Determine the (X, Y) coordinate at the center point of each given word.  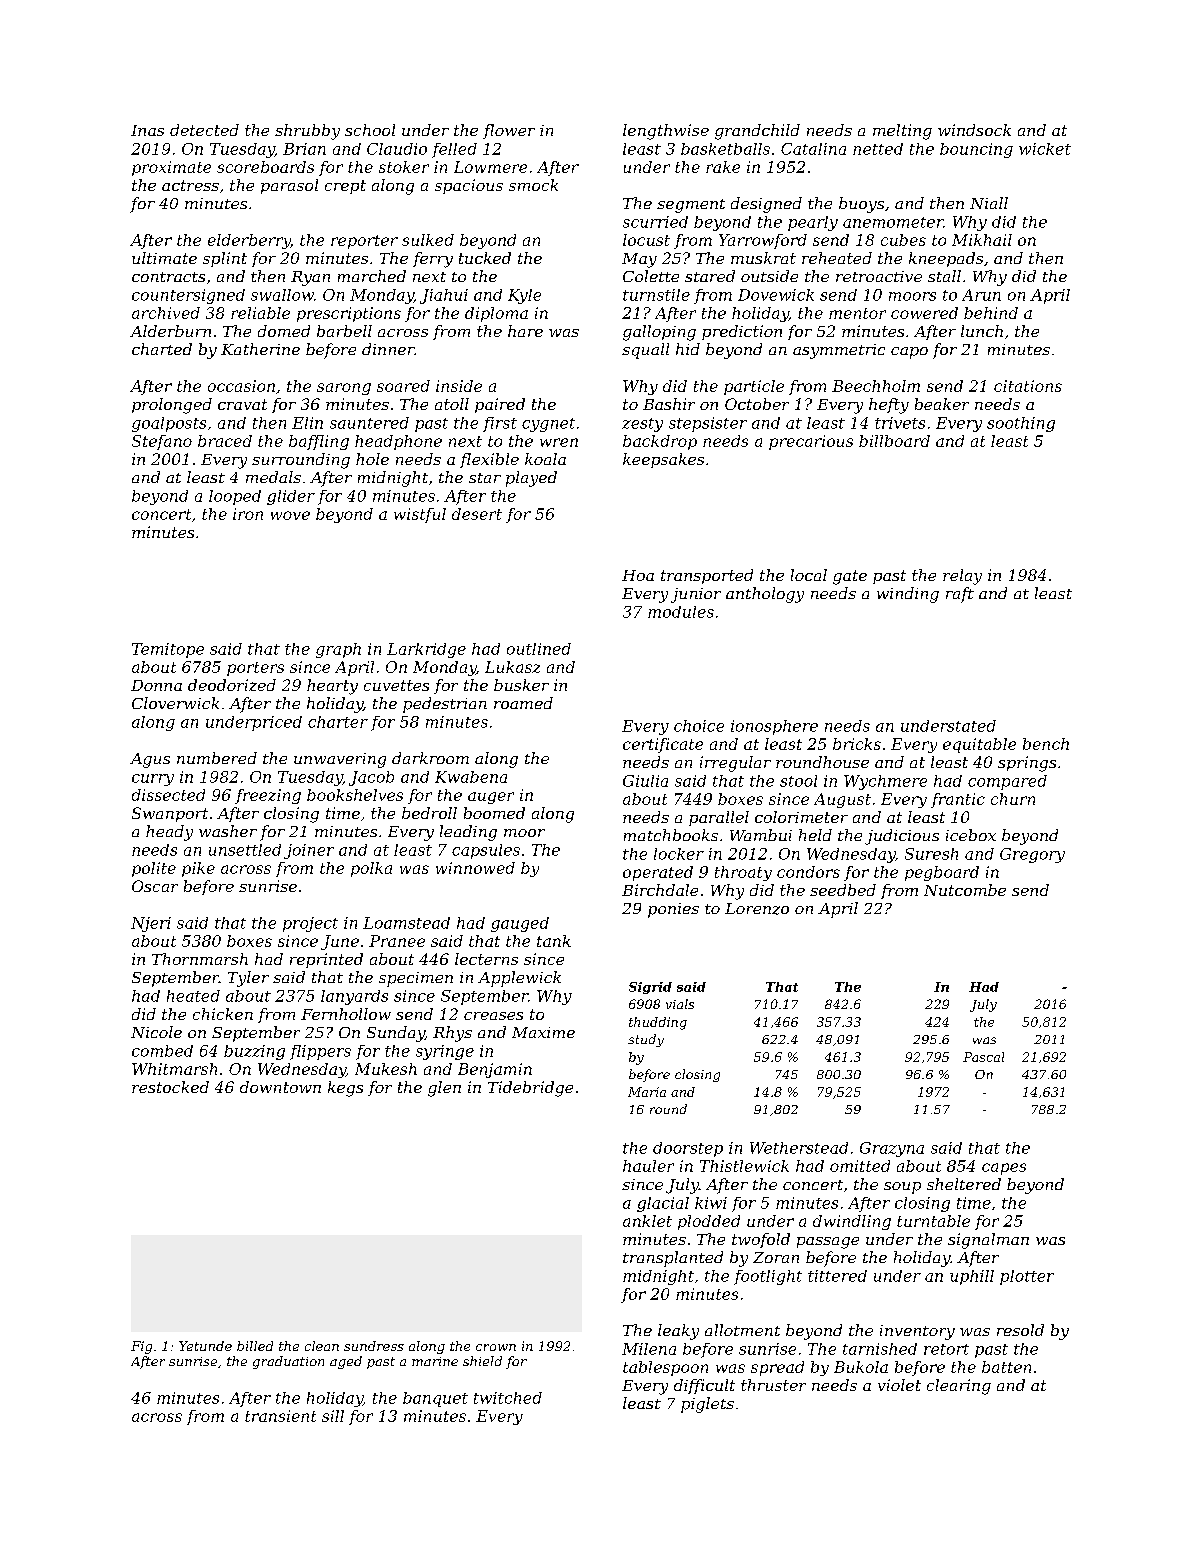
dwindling (852, 1222)
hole (372, 459)
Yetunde (205, 1346)
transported (707, 576)
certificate (663, 745)
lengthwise (666, 132)
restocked (170, 1087)
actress (190, 185)
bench (1046, 744)
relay (962, 577)
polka (371, 869)
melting (902, 132)
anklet (647, 1221)
